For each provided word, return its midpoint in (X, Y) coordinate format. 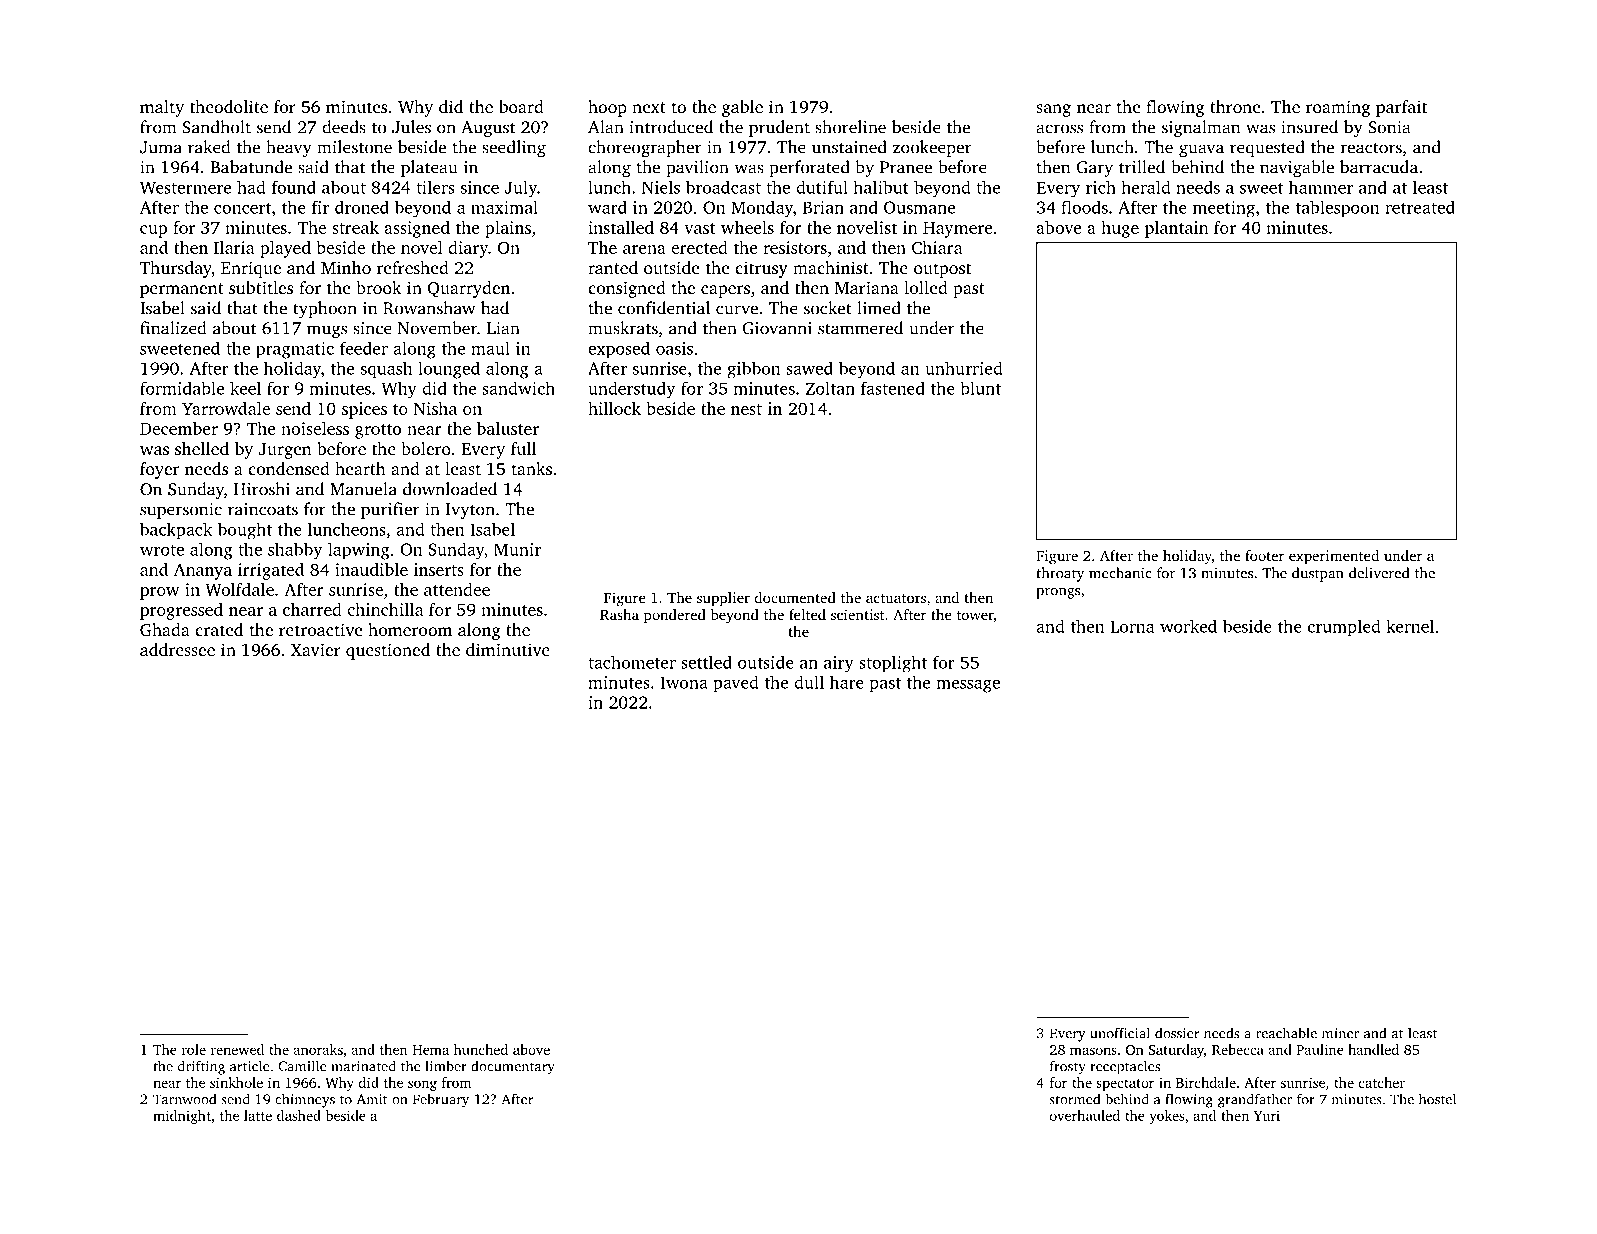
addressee (177, 649)
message (968, 686)
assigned (417, 229)
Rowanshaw (429, 308)
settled (706, 662)
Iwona (684, 682)
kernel (1410, 626)
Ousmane (920, 207)
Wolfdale (239, 589)
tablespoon (1337, 209)
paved (735, 684)
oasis (674, 348)
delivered (1379, 573)
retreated (1420, 207)
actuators (896, 598)
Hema (430, 1050)
